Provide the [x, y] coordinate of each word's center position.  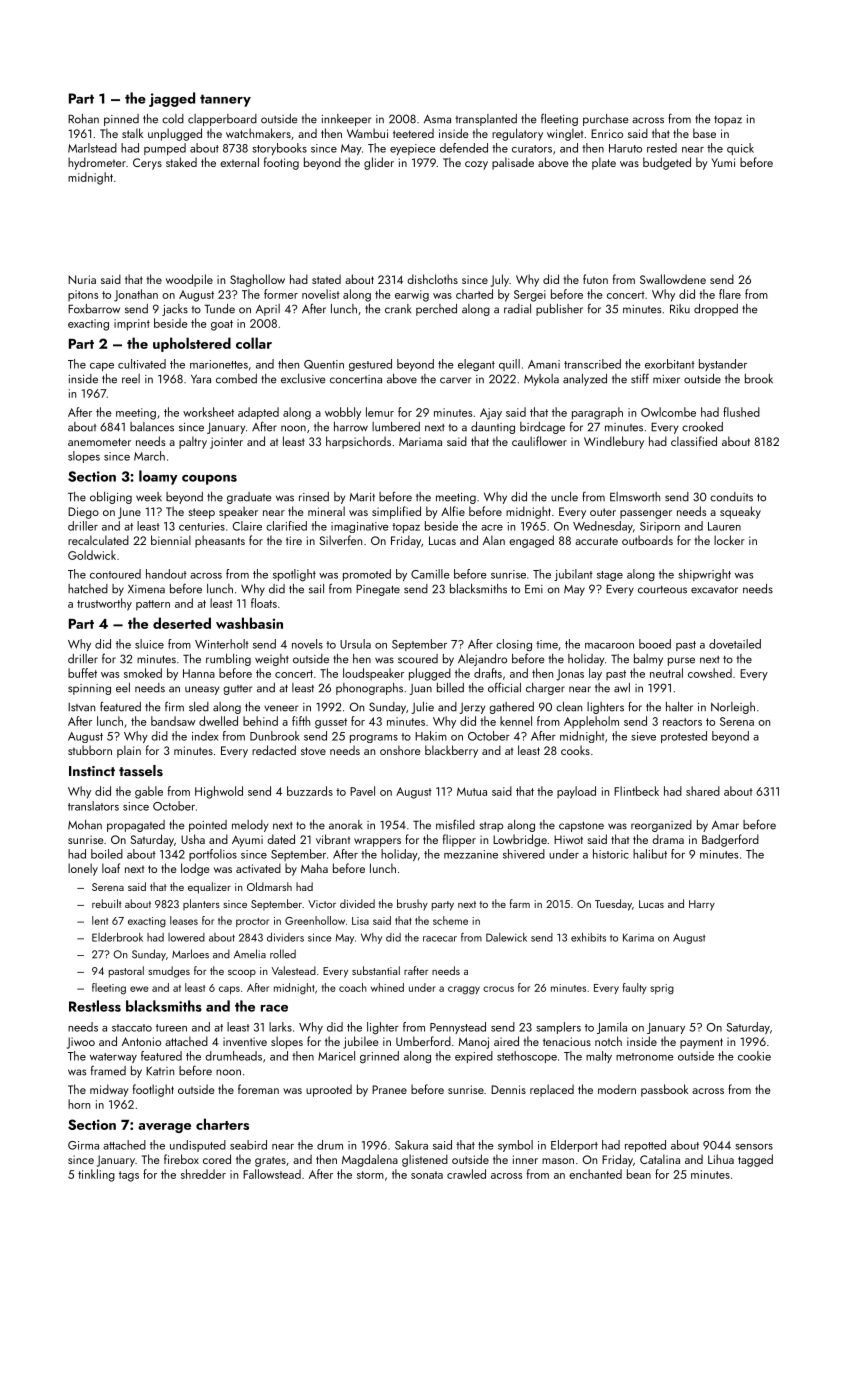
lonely [83, 869]
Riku [680, 309]
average [164, 1128]
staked [181, 162]
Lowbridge [520, 840]
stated [326, 279]
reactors [682, 722]
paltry [193, 442]
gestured [370, 365]
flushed [741, 412]
